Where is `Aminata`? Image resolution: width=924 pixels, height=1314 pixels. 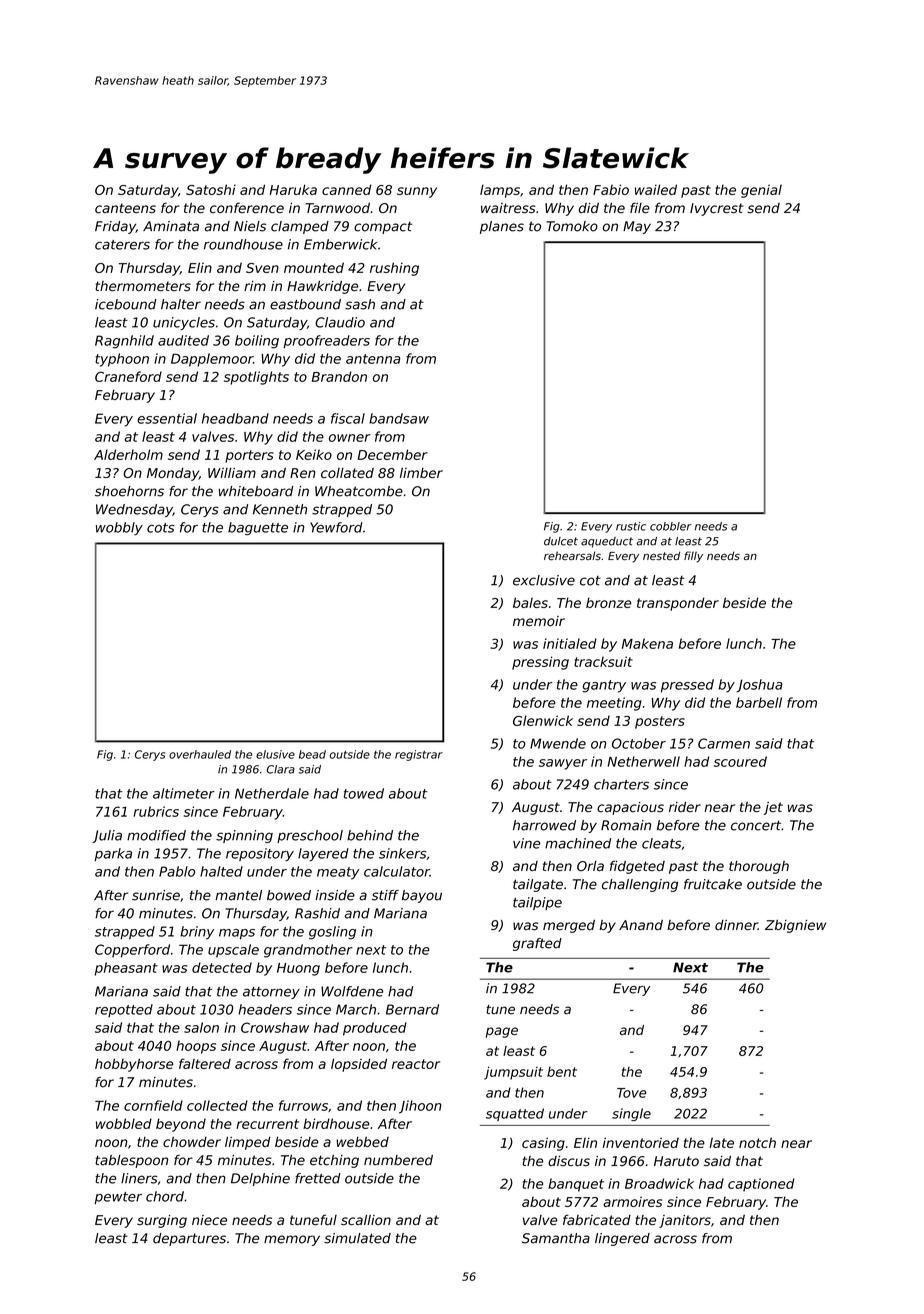 Aminata is located at coordinates (171, 226).
